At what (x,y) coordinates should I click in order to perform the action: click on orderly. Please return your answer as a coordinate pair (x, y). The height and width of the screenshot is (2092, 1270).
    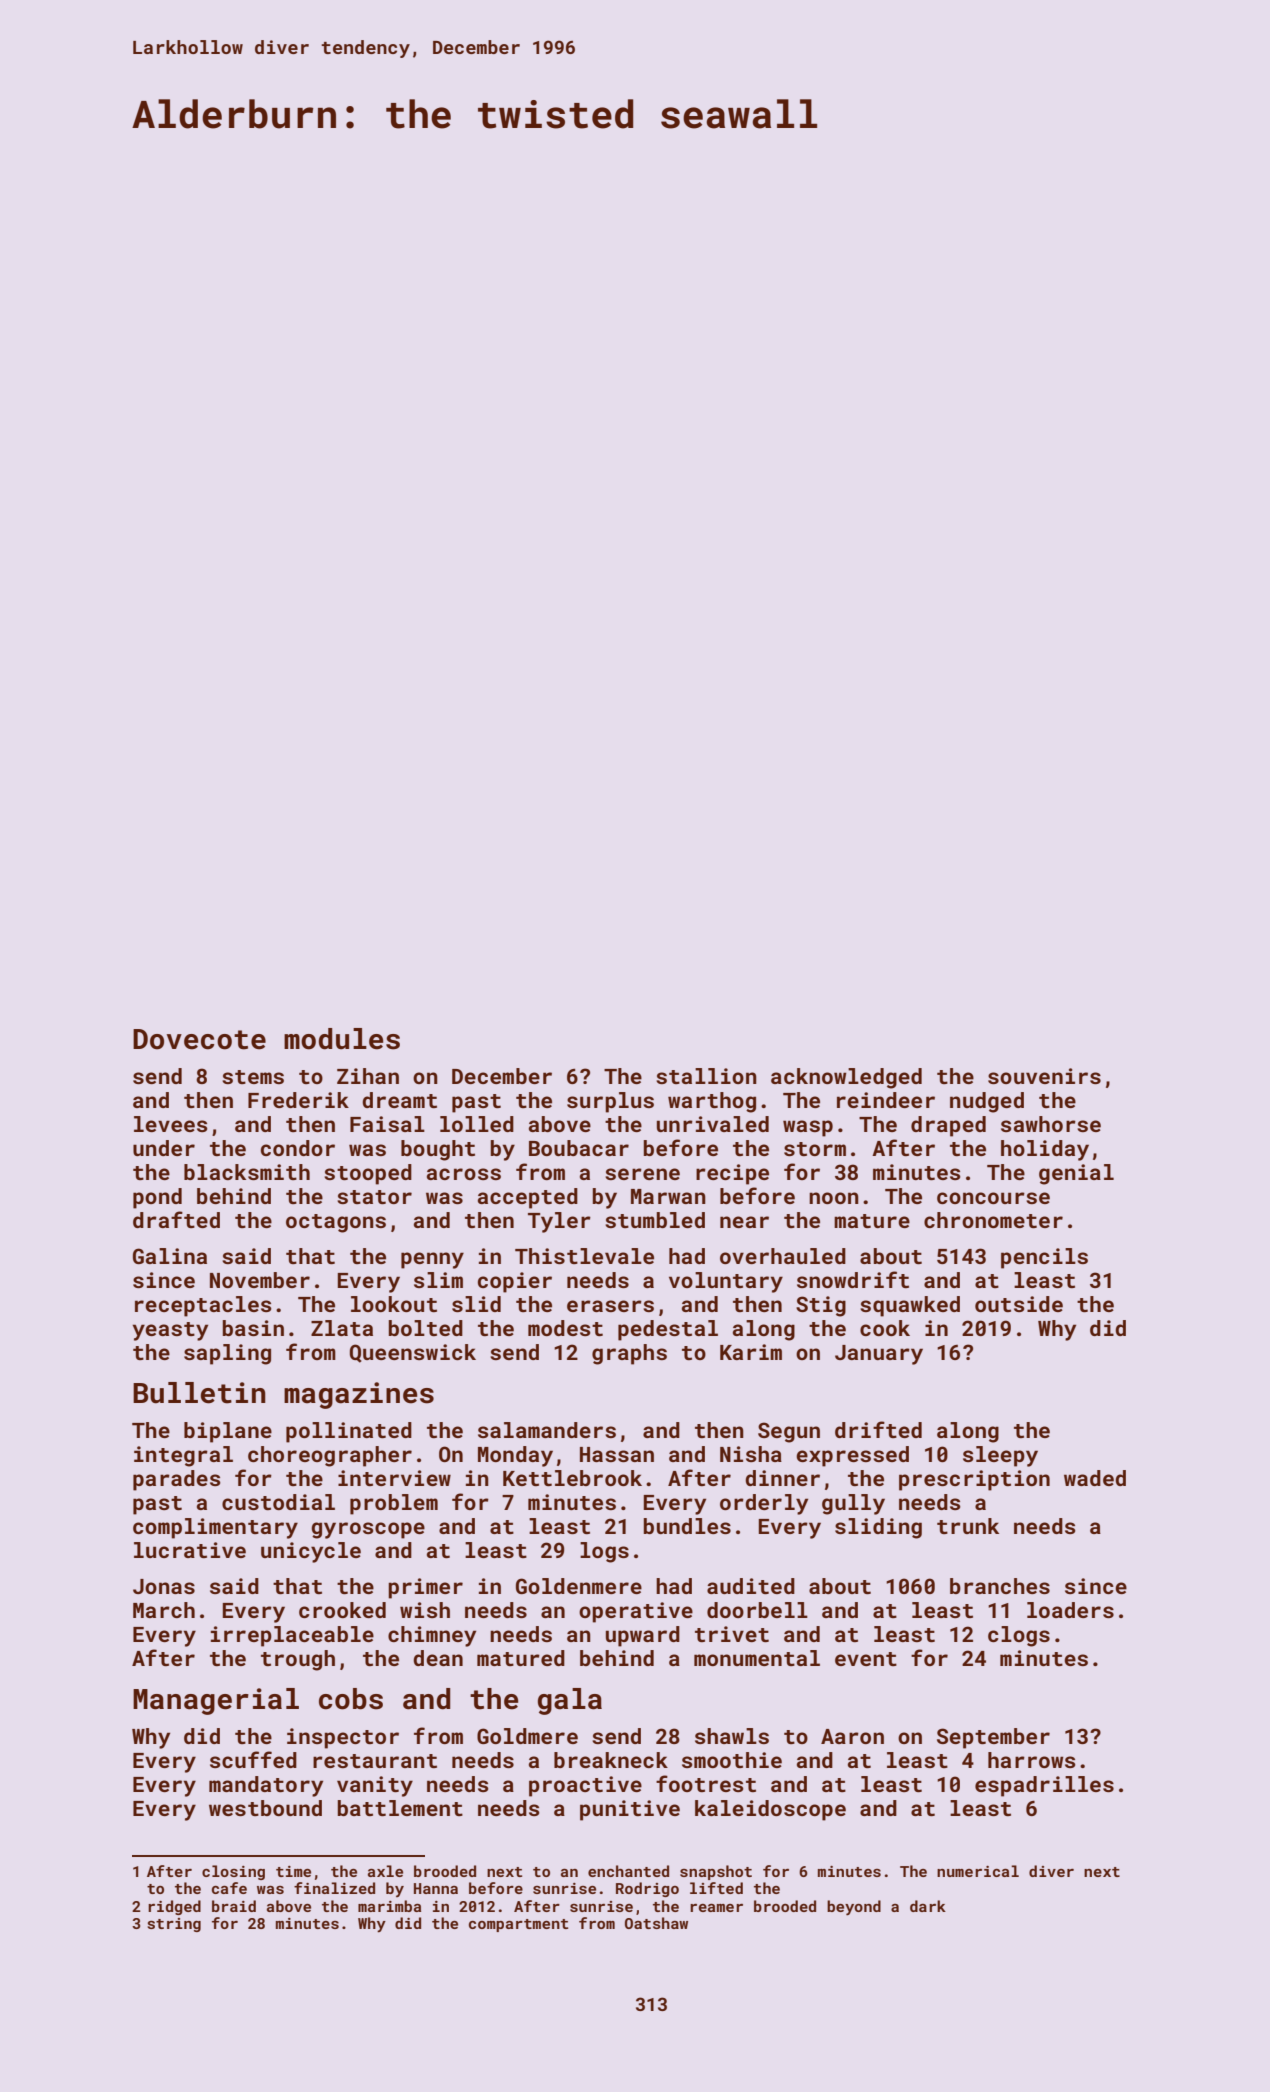
    Looking at the image, I should click on (764, 1504).
